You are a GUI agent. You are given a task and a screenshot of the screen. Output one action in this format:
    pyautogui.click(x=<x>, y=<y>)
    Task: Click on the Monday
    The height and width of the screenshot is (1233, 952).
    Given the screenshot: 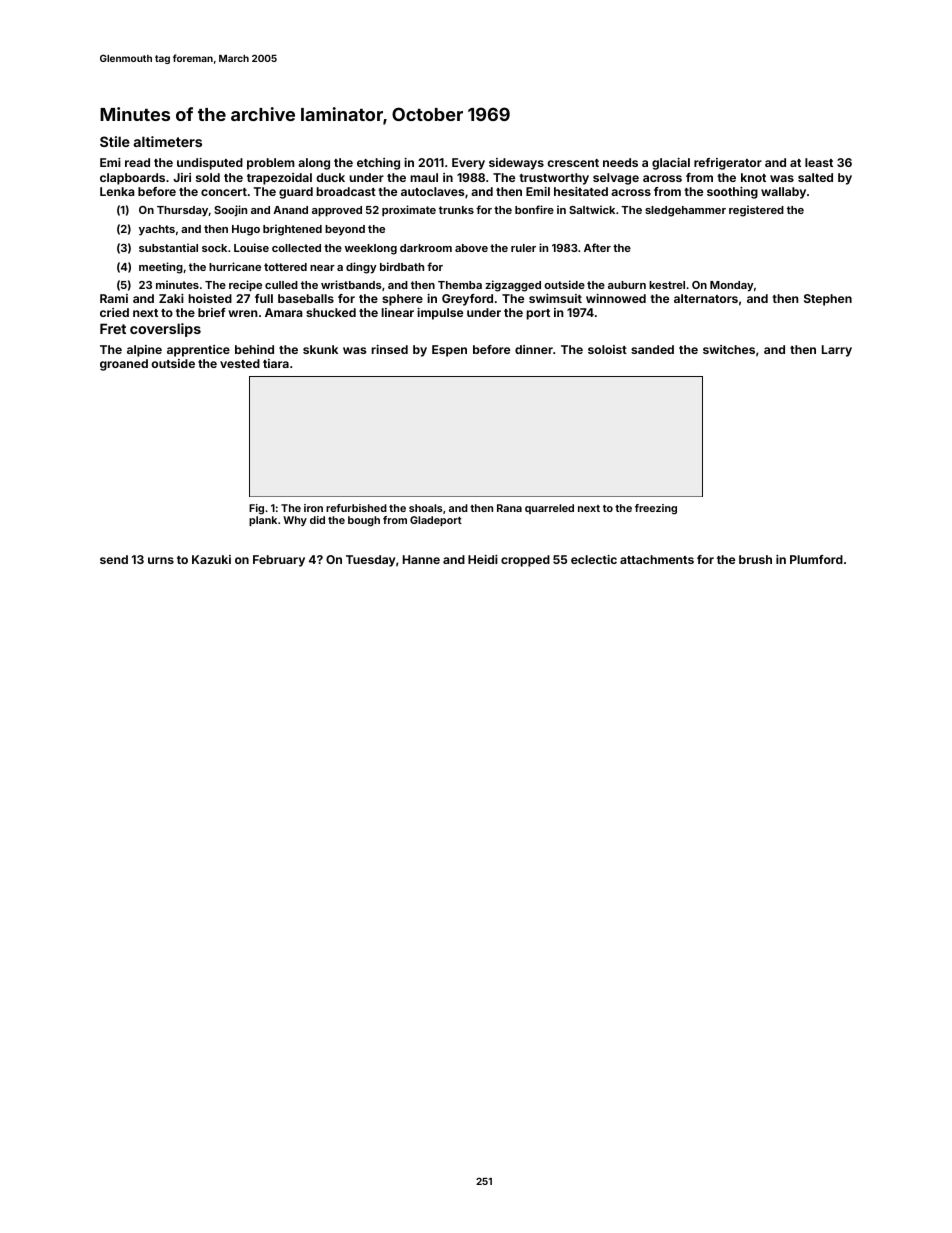 What is the action you would take?
    pyautogui.click(x=732, y=286)
